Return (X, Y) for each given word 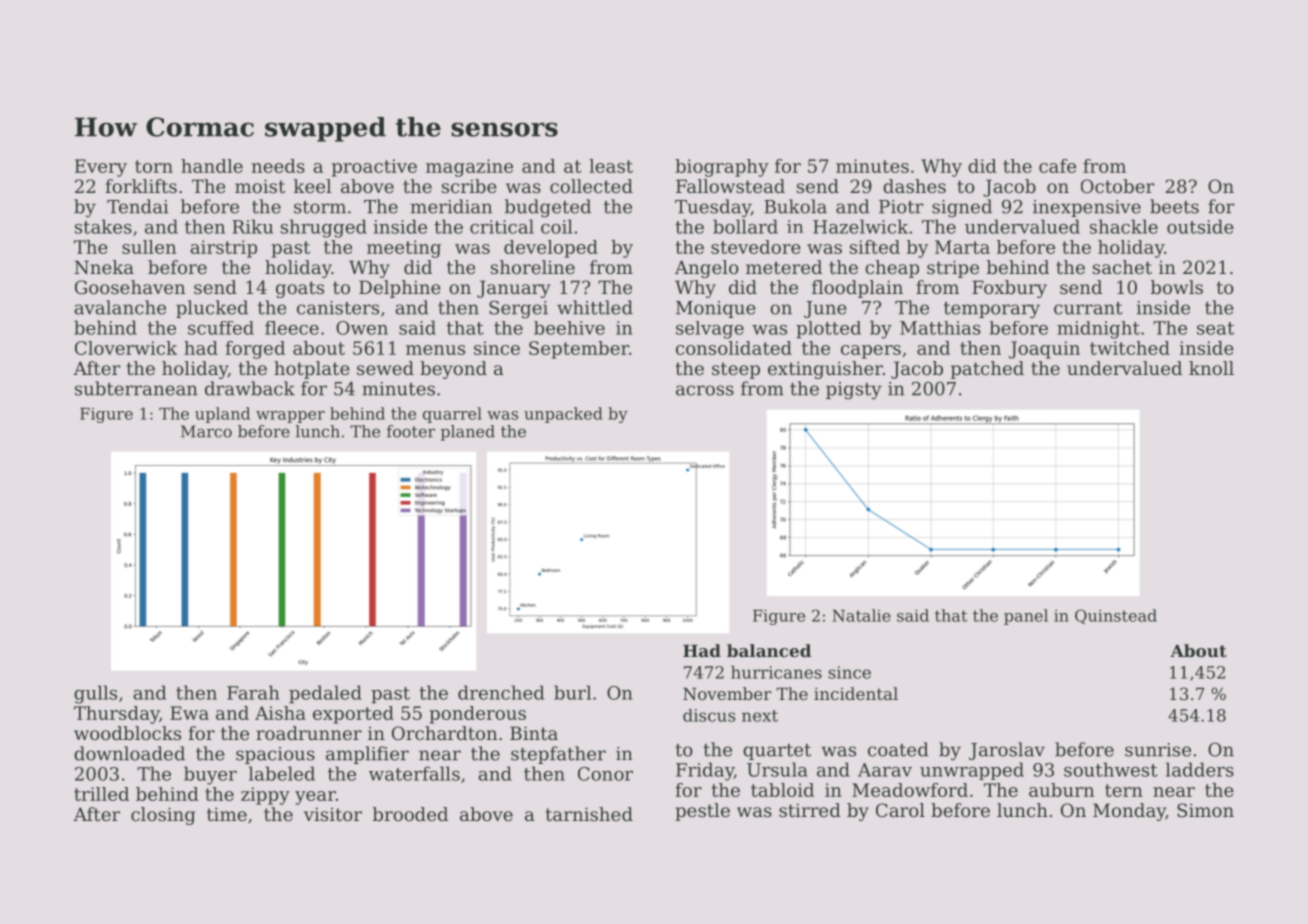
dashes (914, 186)
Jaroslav (1007, 751)
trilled (101, 794)
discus (709, 715)
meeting (404, 249)
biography (722, 168)
